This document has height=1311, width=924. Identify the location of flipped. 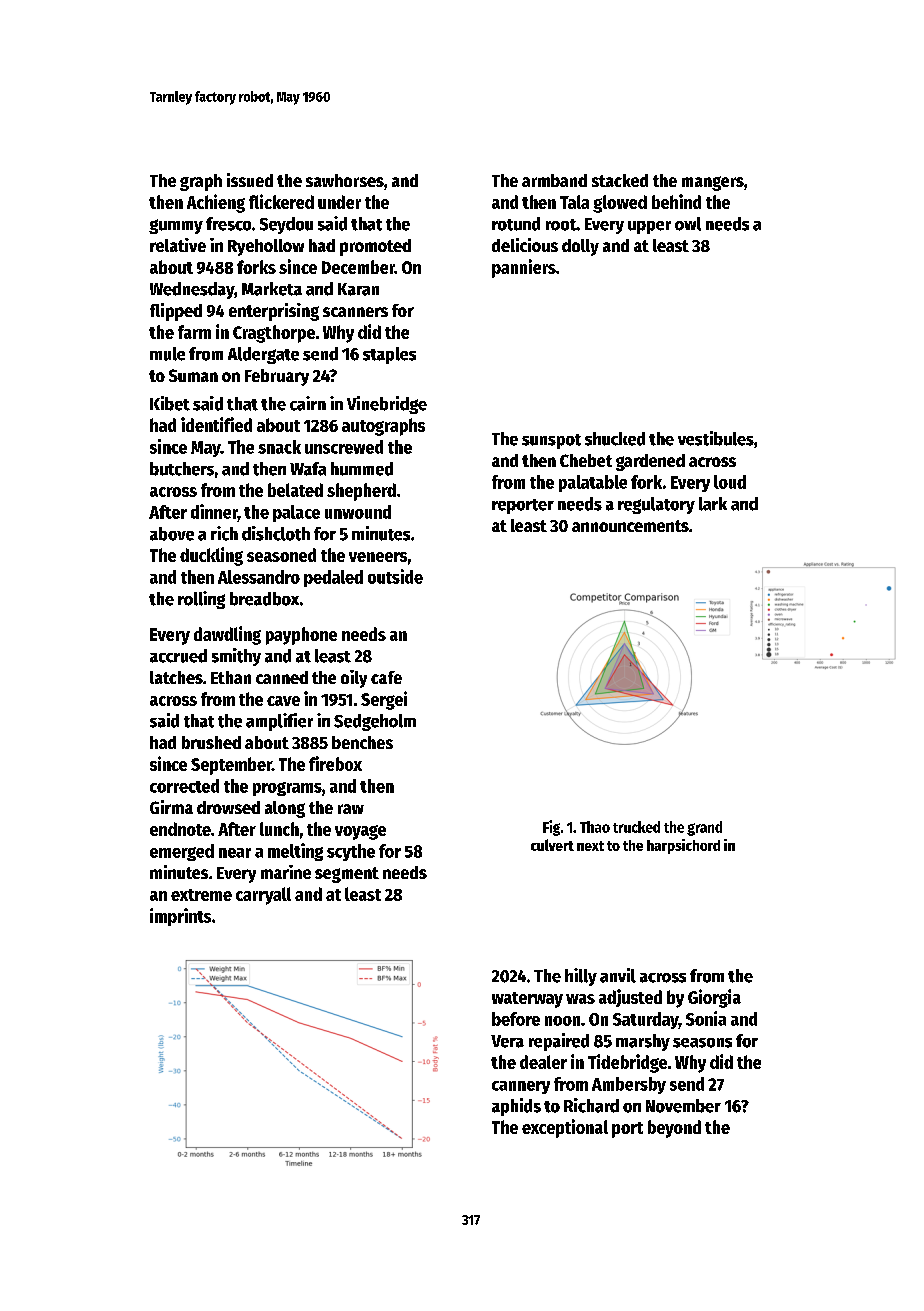
(176, 312).
